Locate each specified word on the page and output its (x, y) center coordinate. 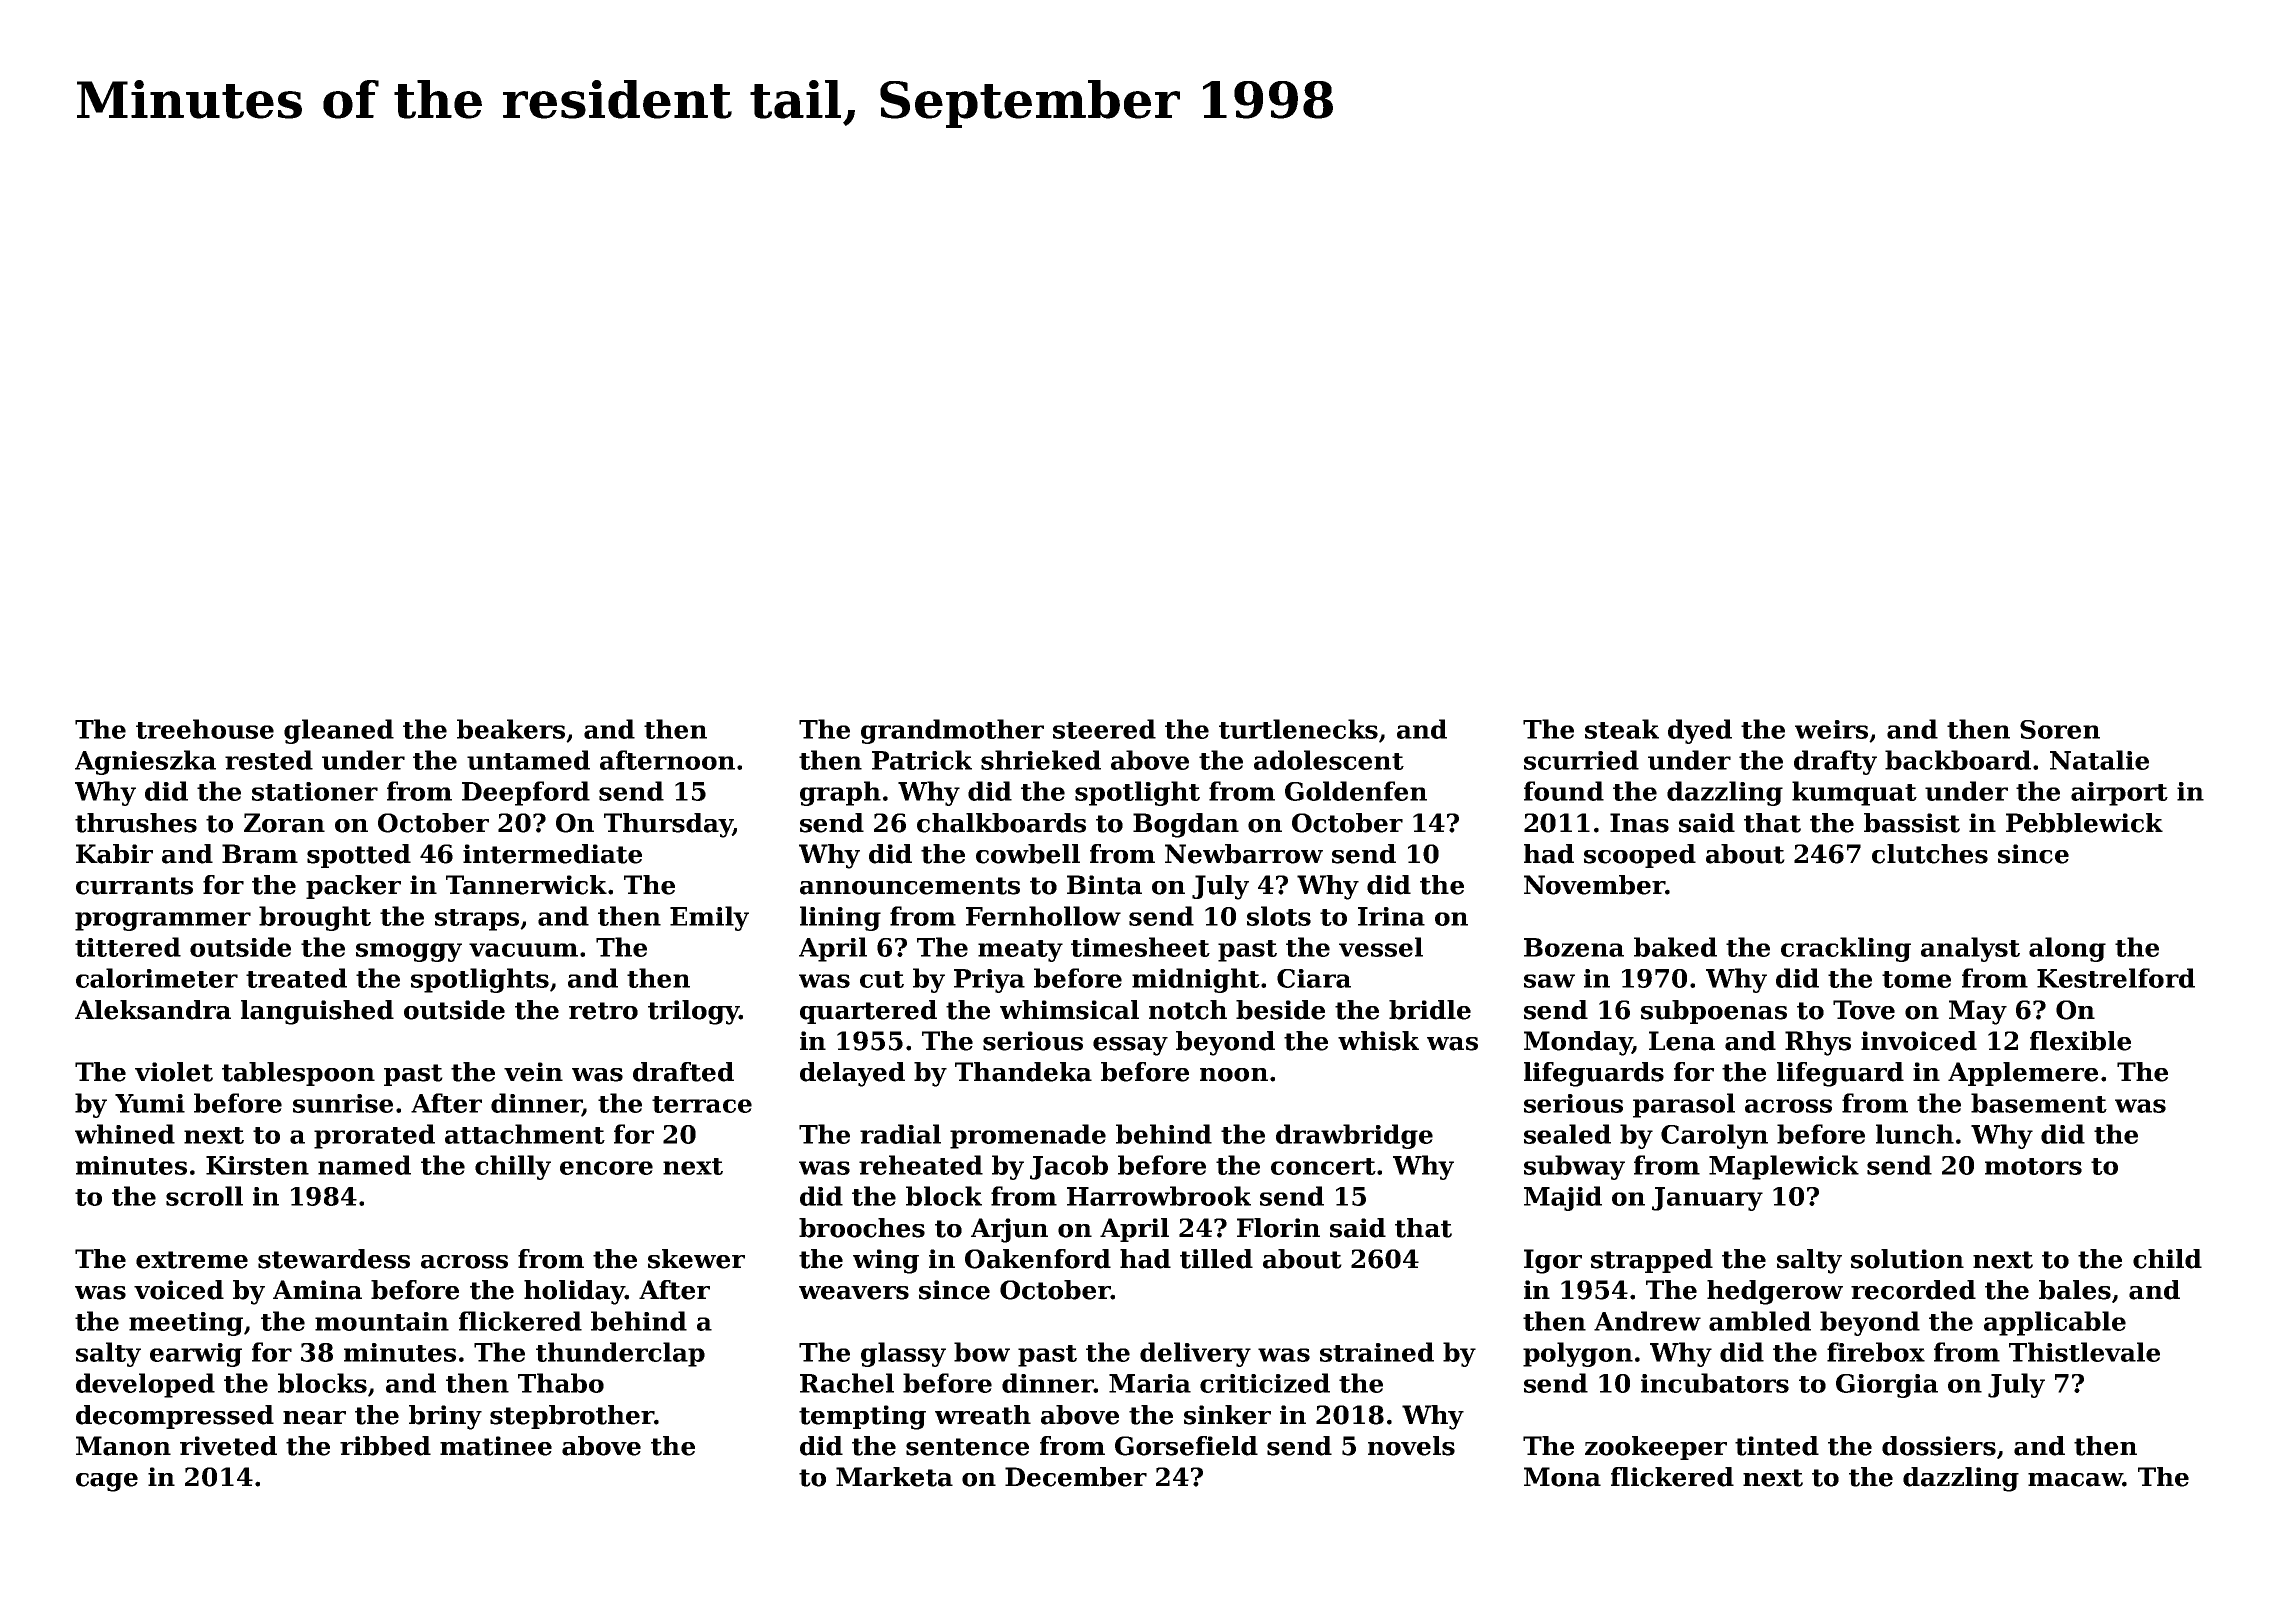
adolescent (1329, 760)
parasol (1684, 1105)
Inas (1639, 823)
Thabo (561, 1383)
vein (533, 1072)
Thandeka (1023, 1072)
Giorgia (1887, 1386)
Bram (260, 854)
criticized (1265, 1383)
